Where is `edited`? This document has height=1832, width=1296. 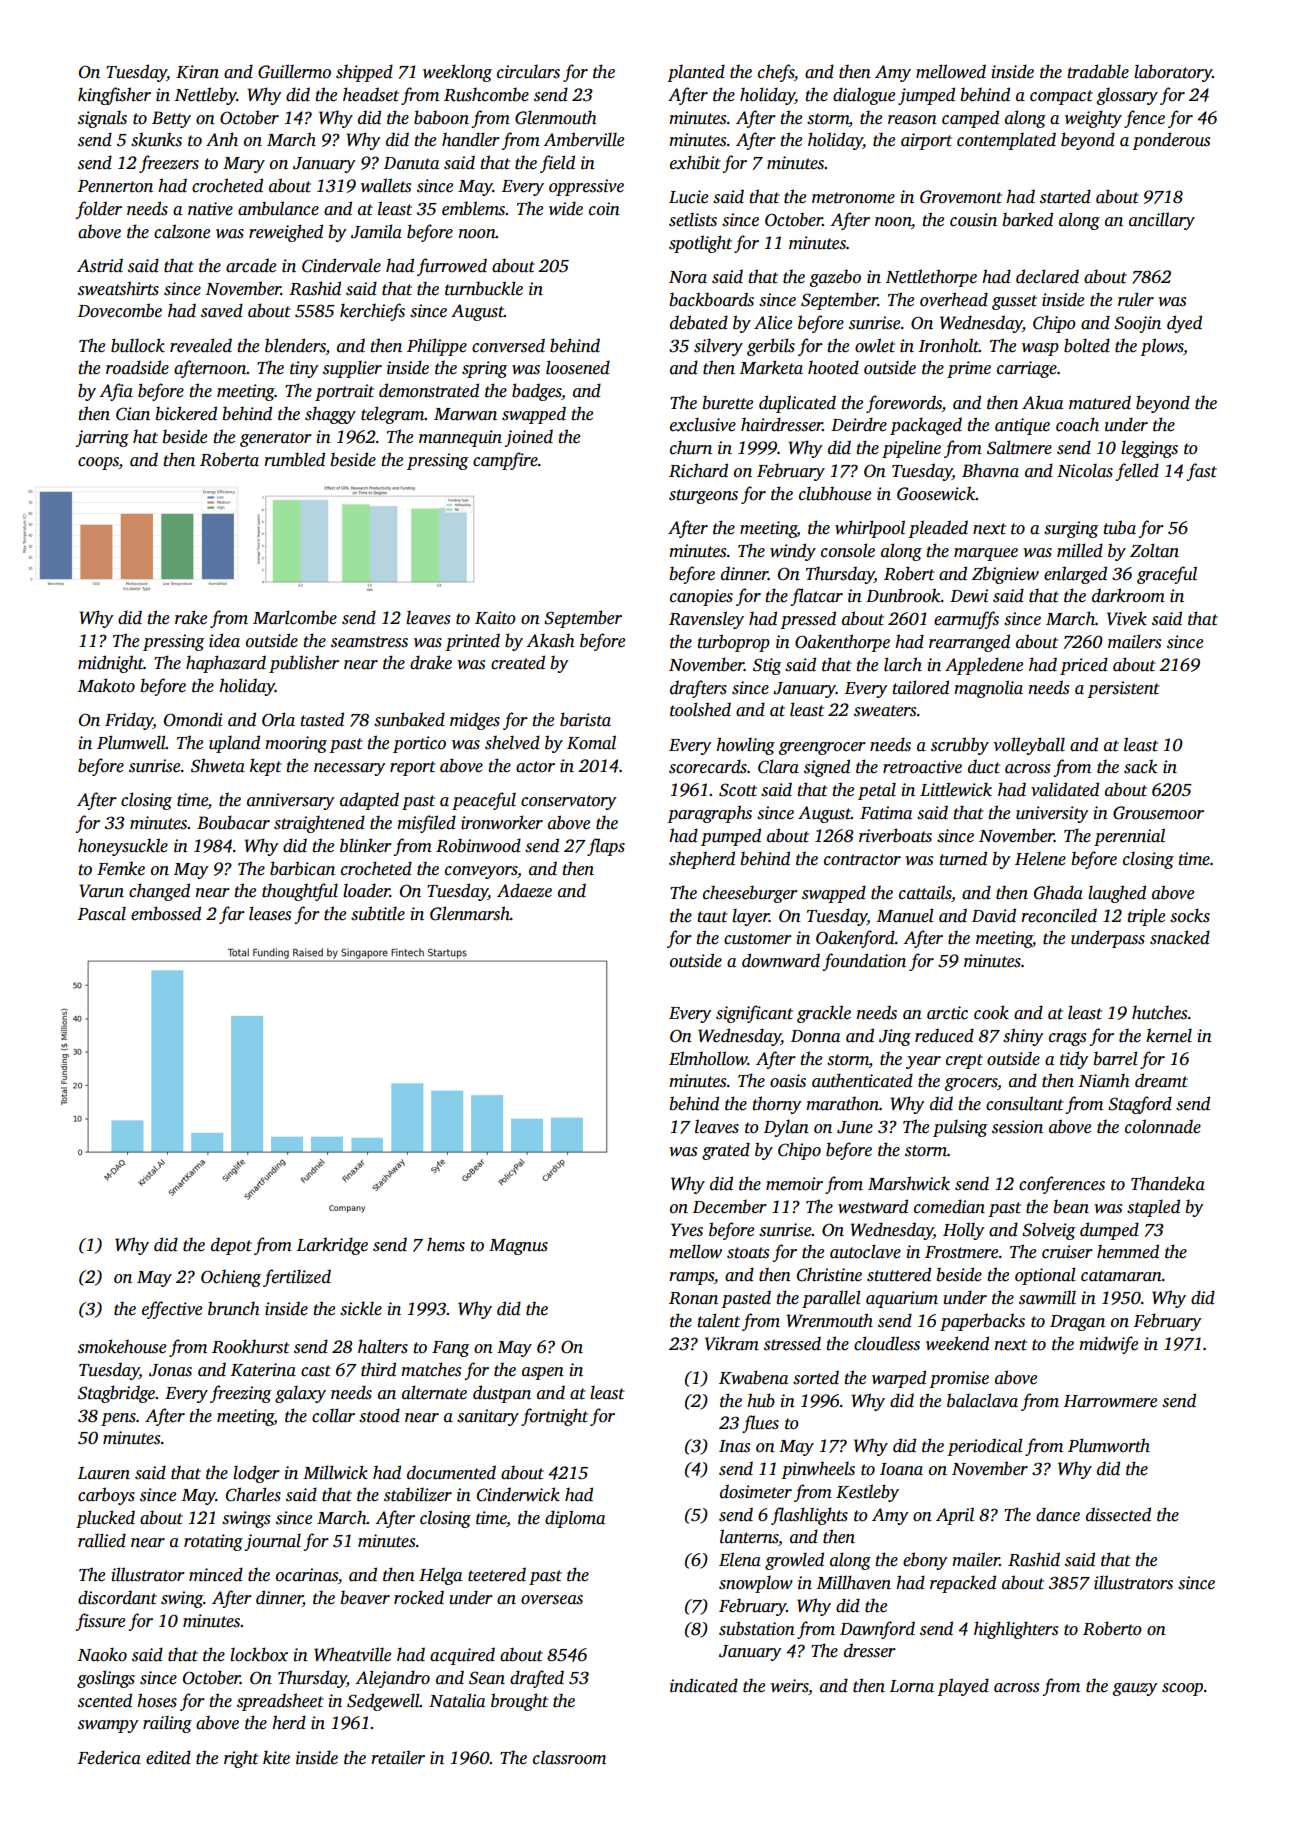
edited is located at coordinates (168, 1757).
